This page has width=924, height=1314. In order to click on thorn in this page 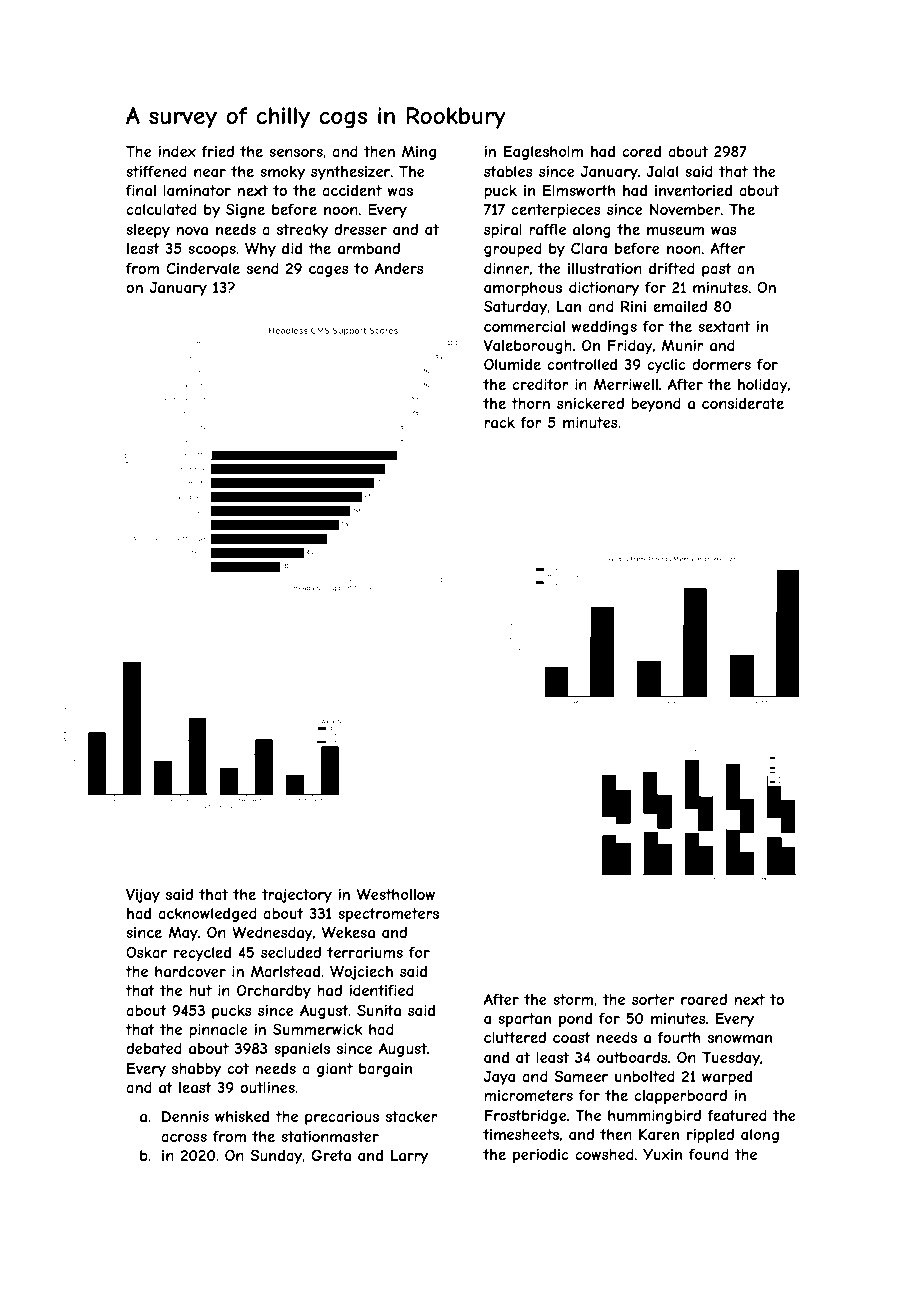, I will do `click(530, 403)`.
